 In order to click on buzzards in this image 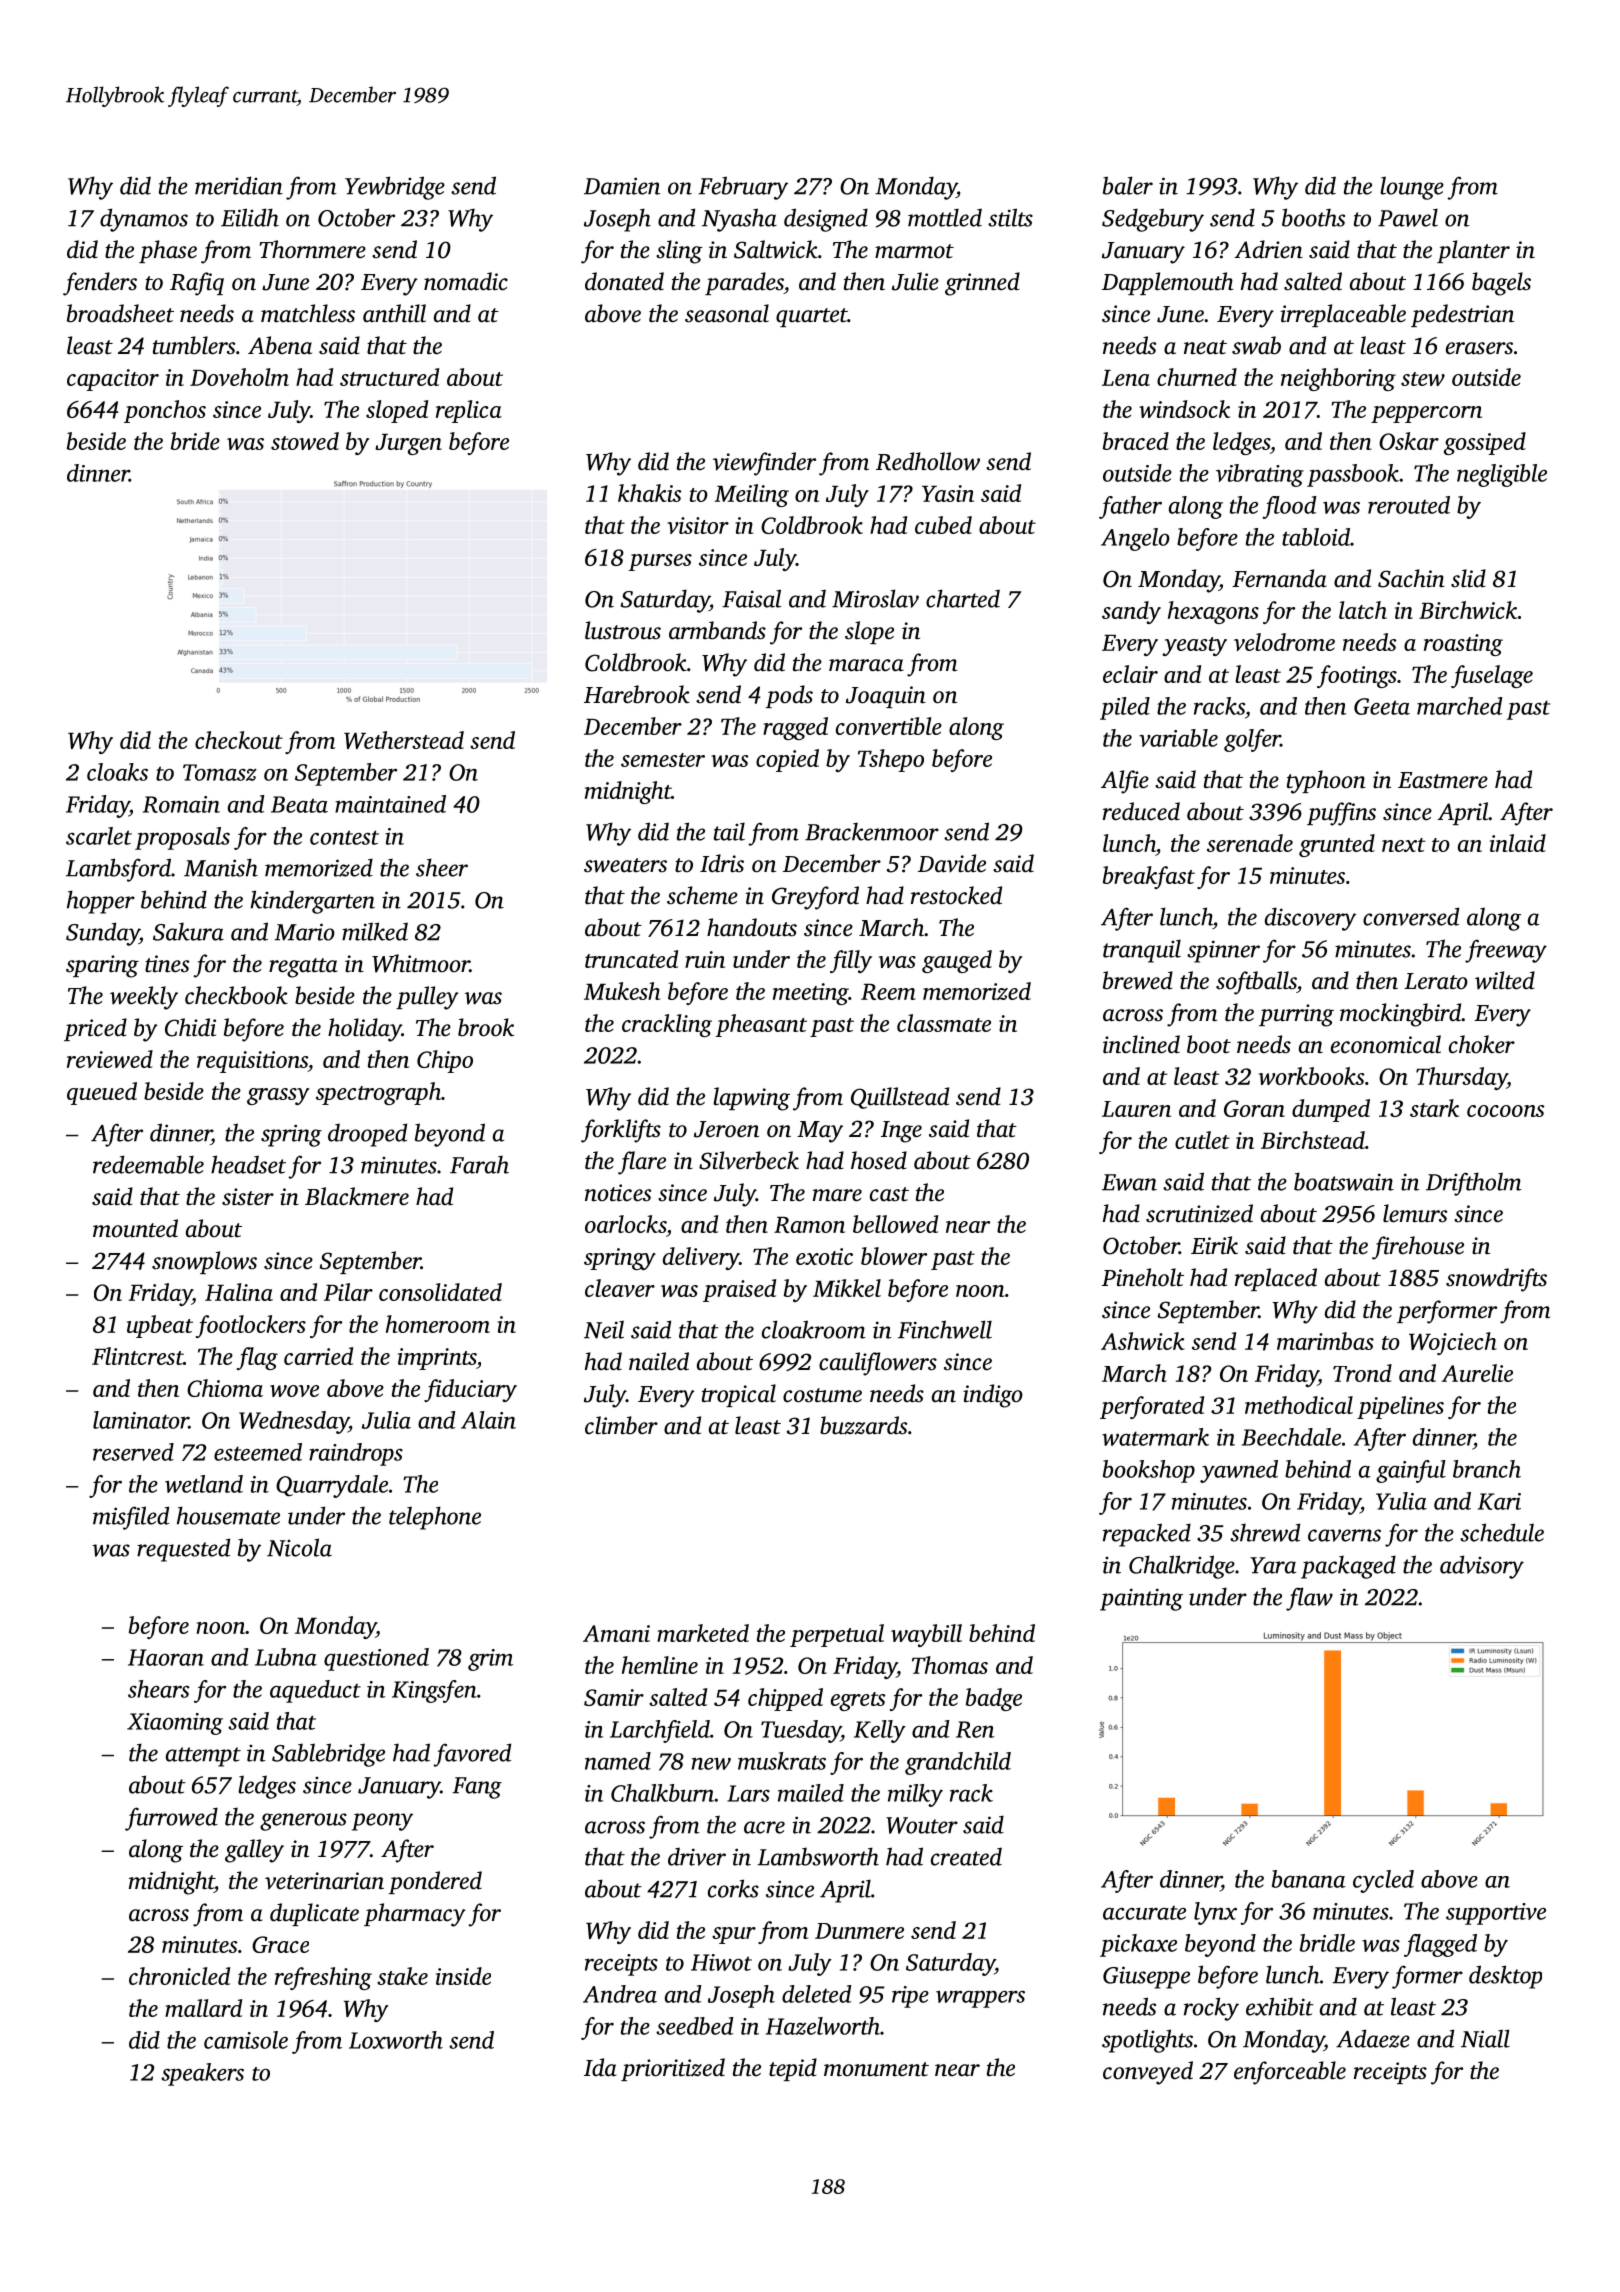, I will do `click(863, 1425)`.
